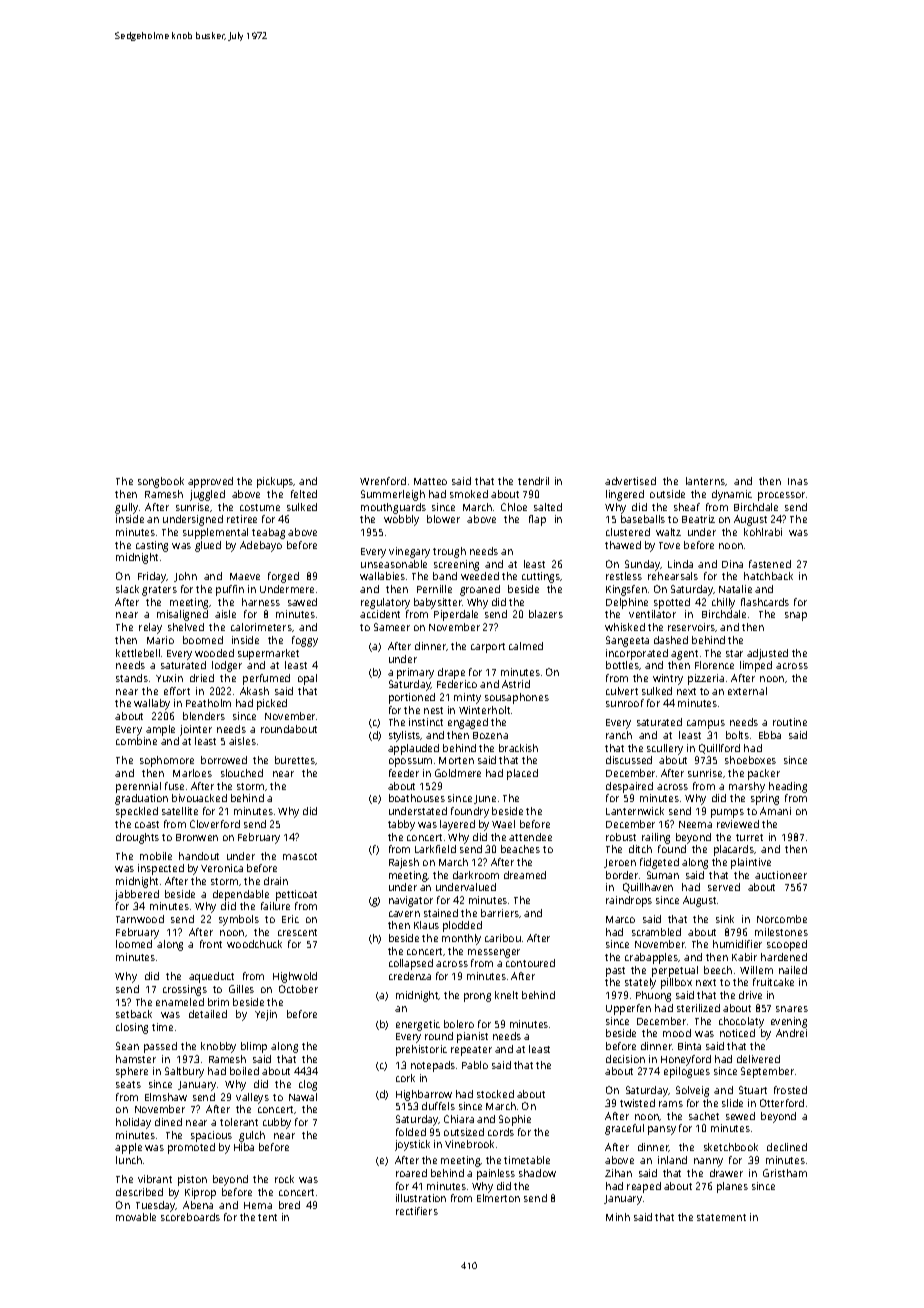 This screenshot has height=1308, width=924. What do you see at coordinates (721, 1217) in the screenshot?
I see `statement` at bounding box center [721, 1217].
